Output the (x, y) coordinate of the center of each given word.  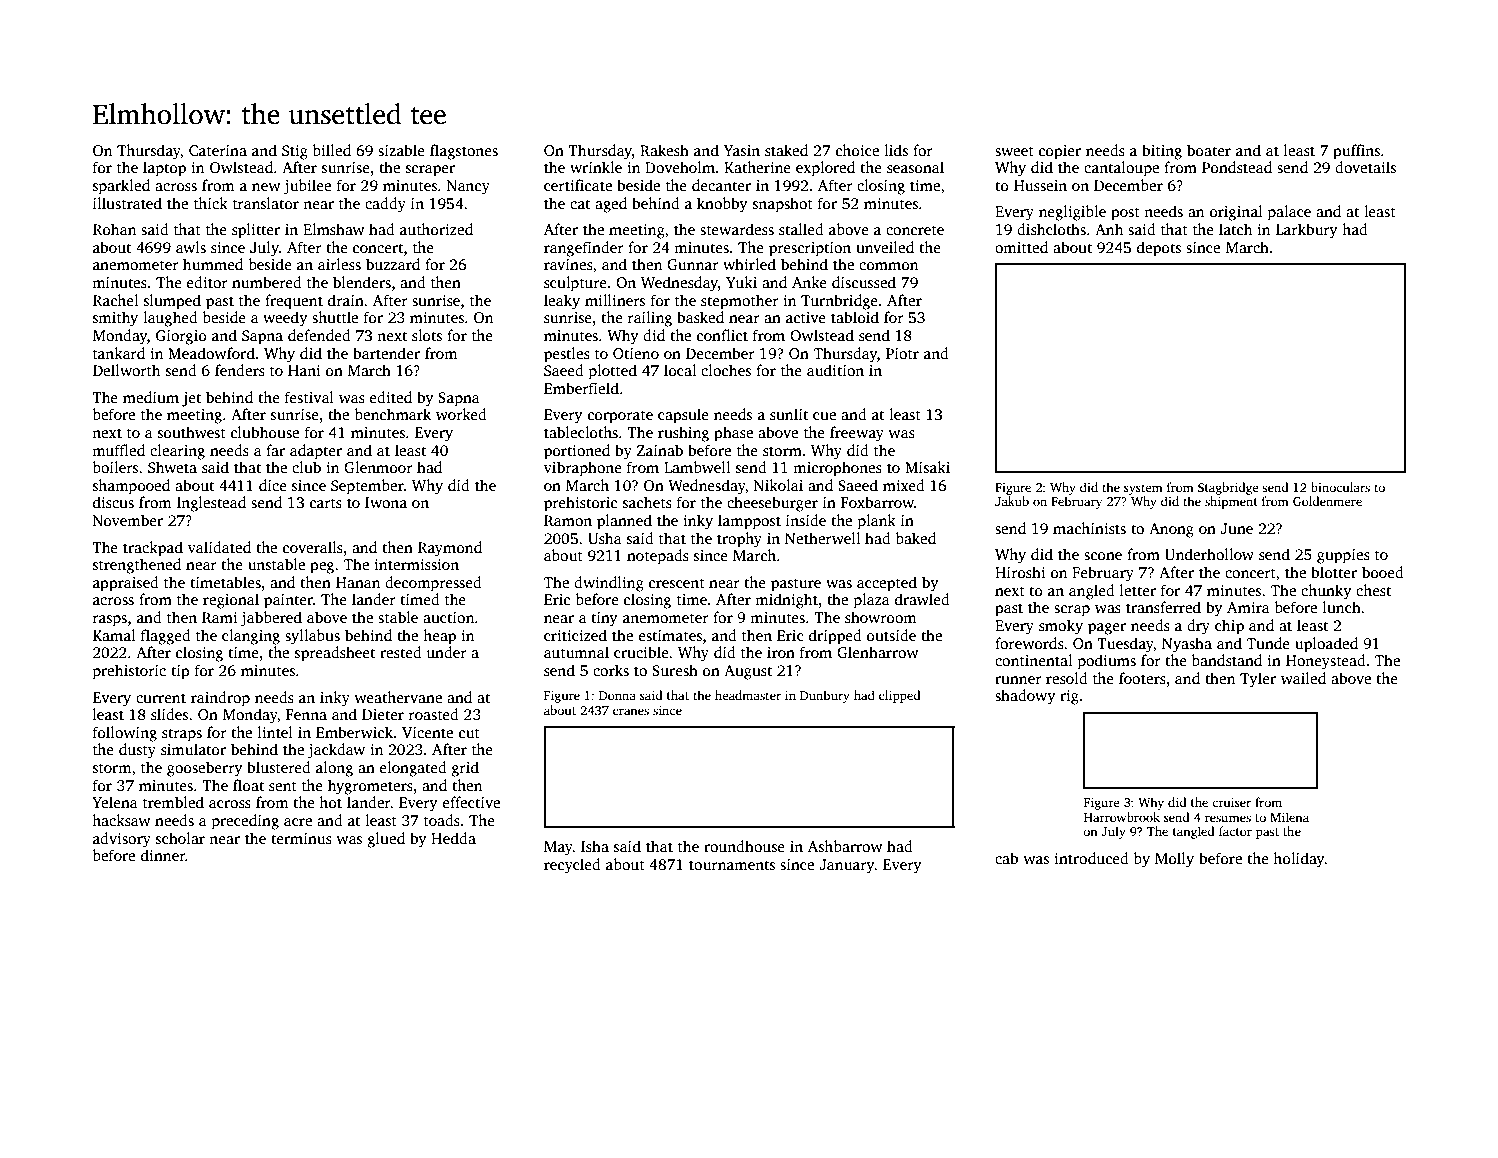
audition (835, 370)
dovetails (1365, 167)
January (847, 866)
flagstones (464, 152)
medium (151, 397)
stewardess (737, 229)
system (1143, 489)
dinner (163, 855)
